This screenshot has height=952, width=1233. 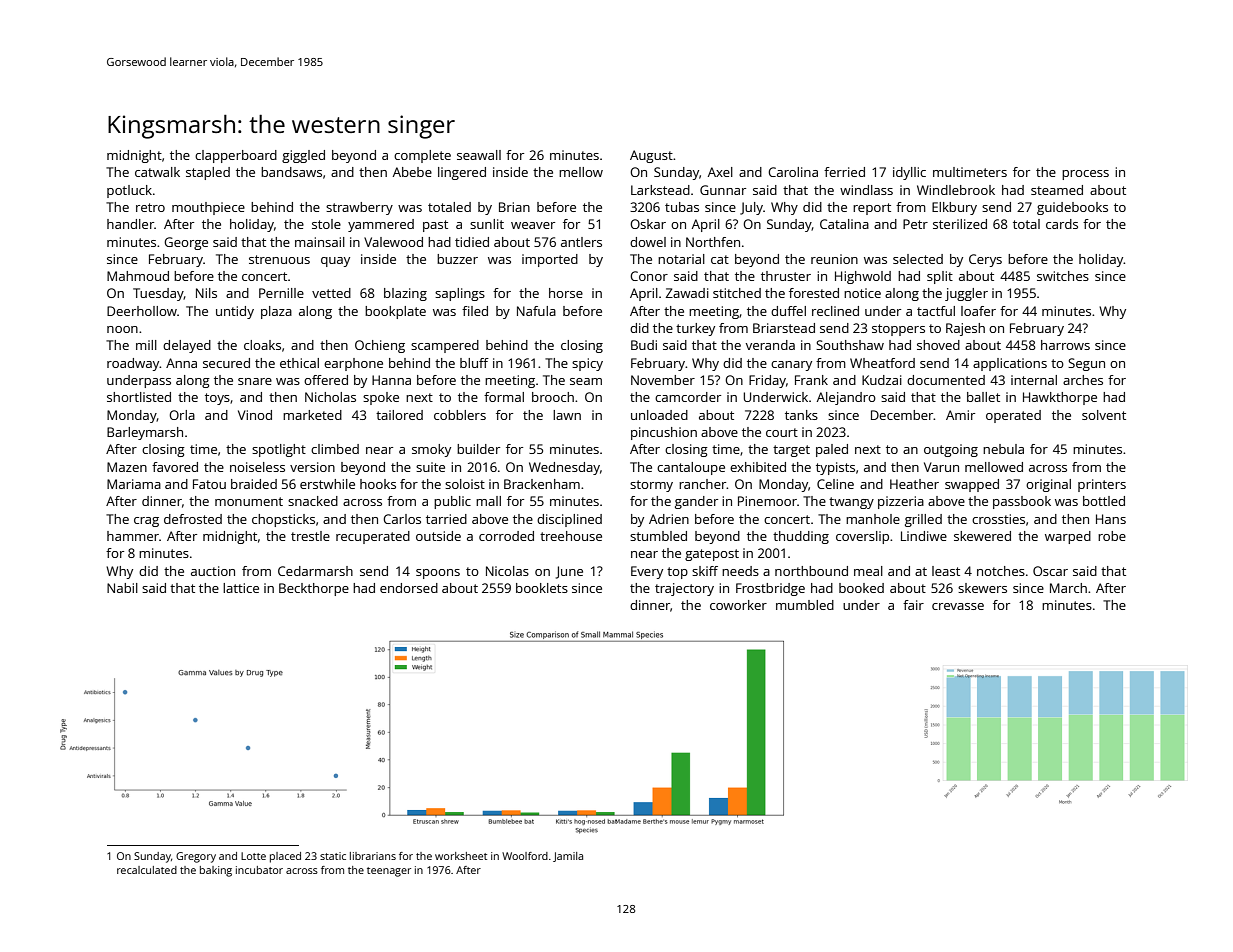 I want to click on Woolford, so click(x=525, y=856).
